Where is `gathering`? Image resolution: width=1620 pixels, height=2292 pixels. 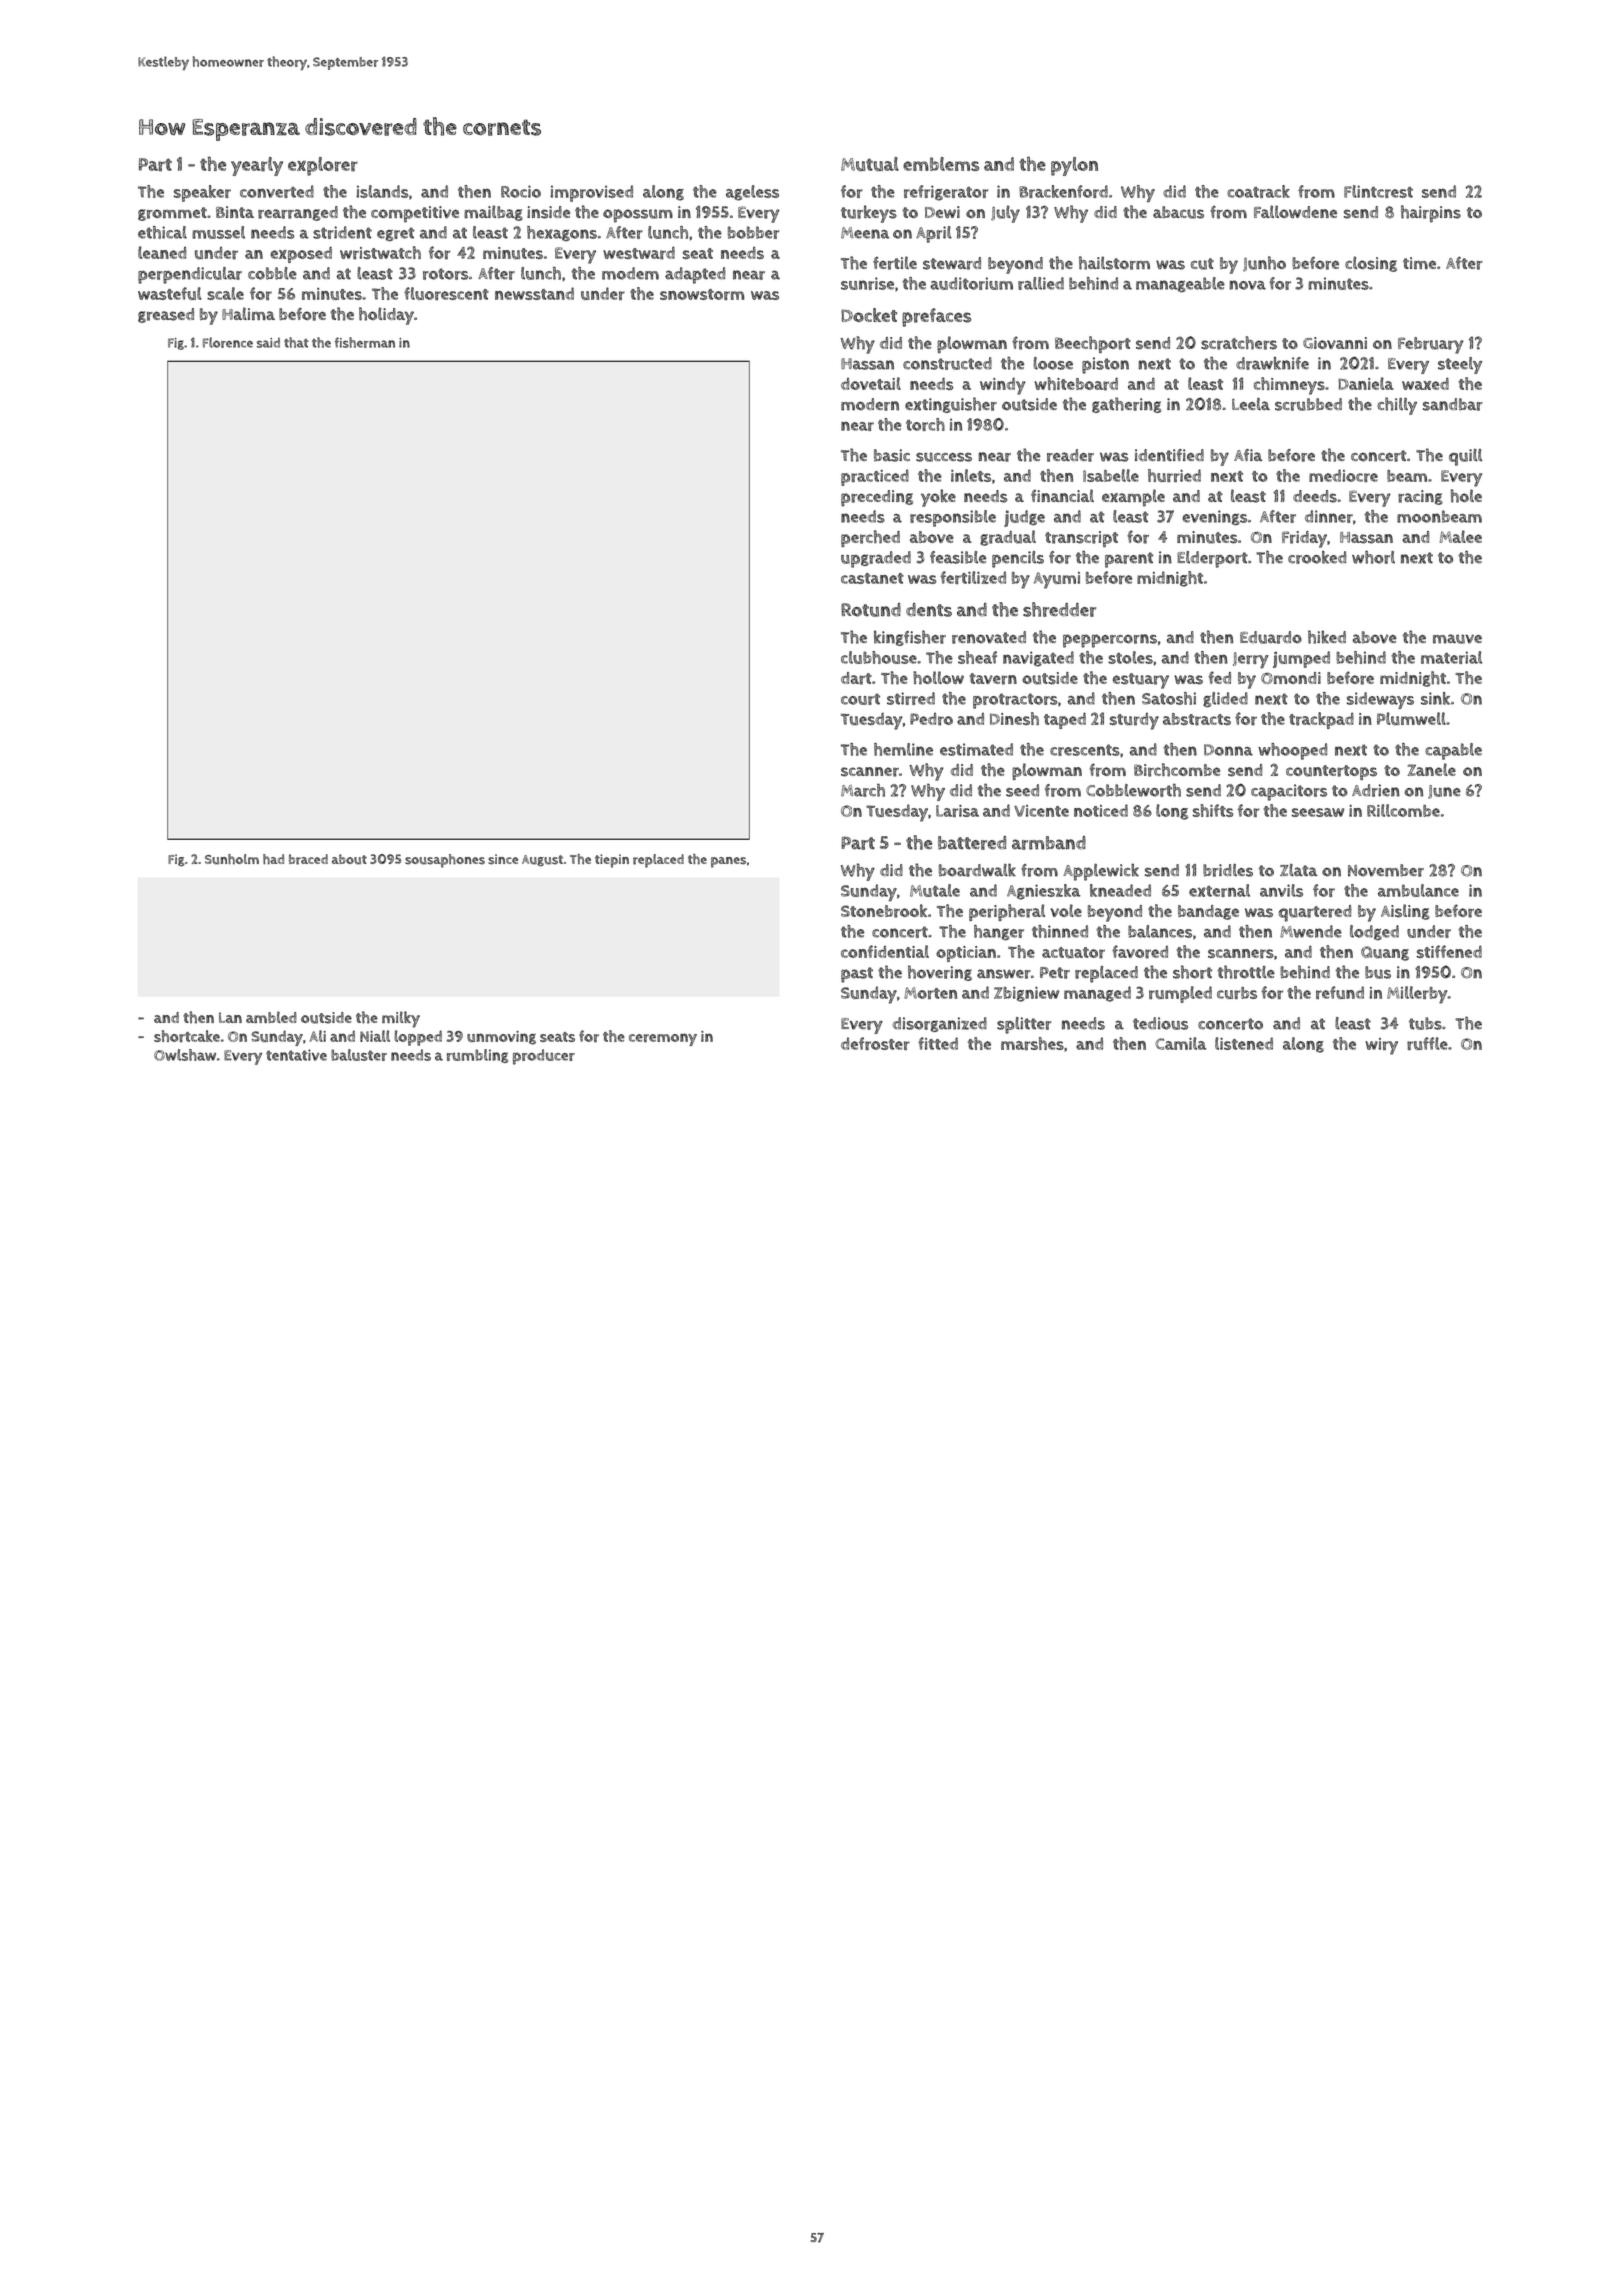
gathering is located at coordinates (1127, 405).
